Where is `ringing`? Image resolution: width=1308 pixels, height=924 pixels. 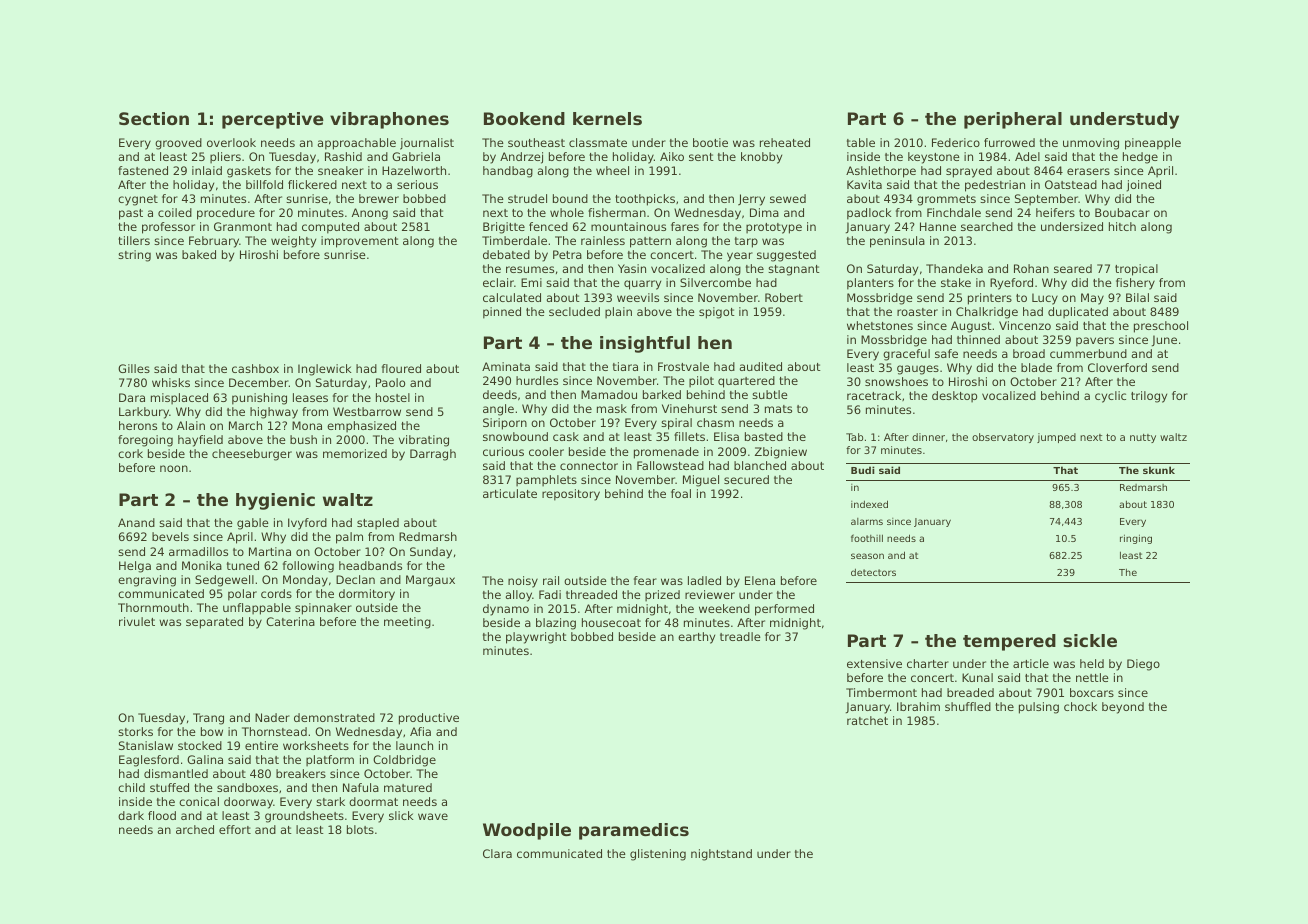 ringing is located at coordinates (1136, 539).
